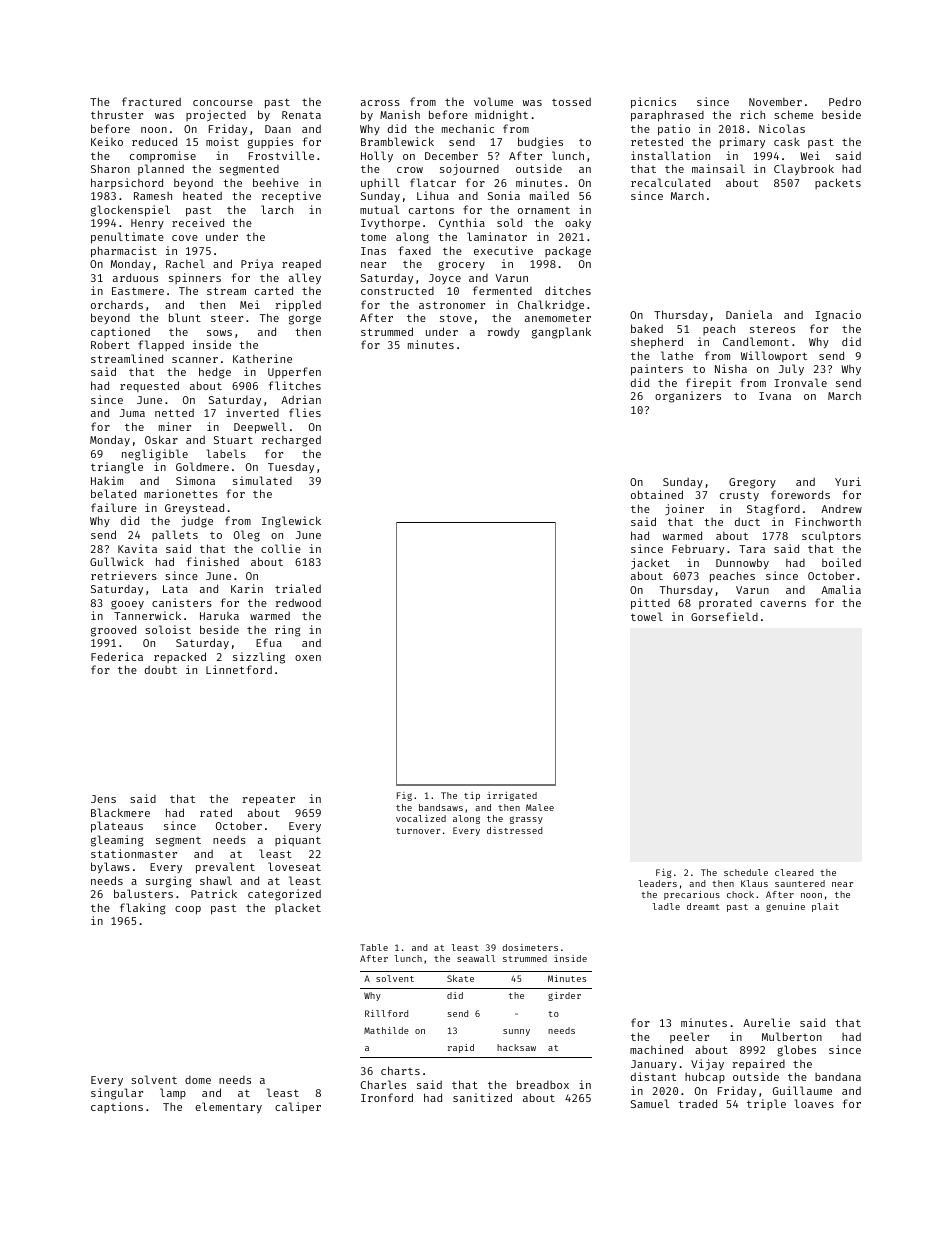 This screenshot has width=952, height=1233. Describe the element at coordinates (724, 616) in the screenshot. I see `Gorsefield` at that location.
